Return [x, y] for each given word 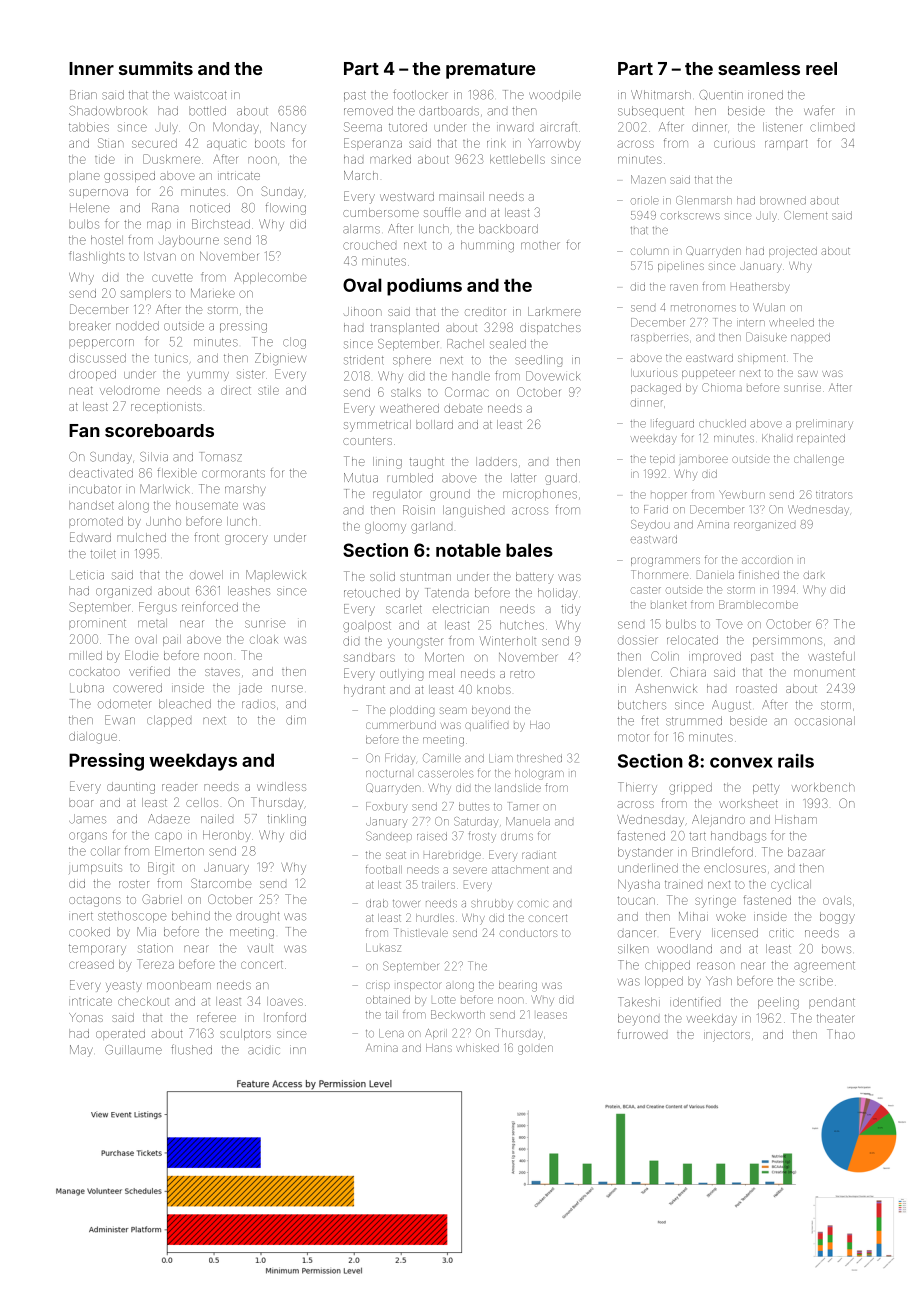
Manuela [528, 821]
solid [382, 576]
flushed [191, 1049]
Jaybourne [189, 241]
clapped [169, 721]
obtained [388, 1000]
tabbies [89, 127]
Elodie [141, 655]
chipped [667, 966]
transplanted [404, 328]
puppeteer [708, 374]
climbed [832, 127]
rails [796, 761]
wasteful [831, 656]
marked [390, 159]
